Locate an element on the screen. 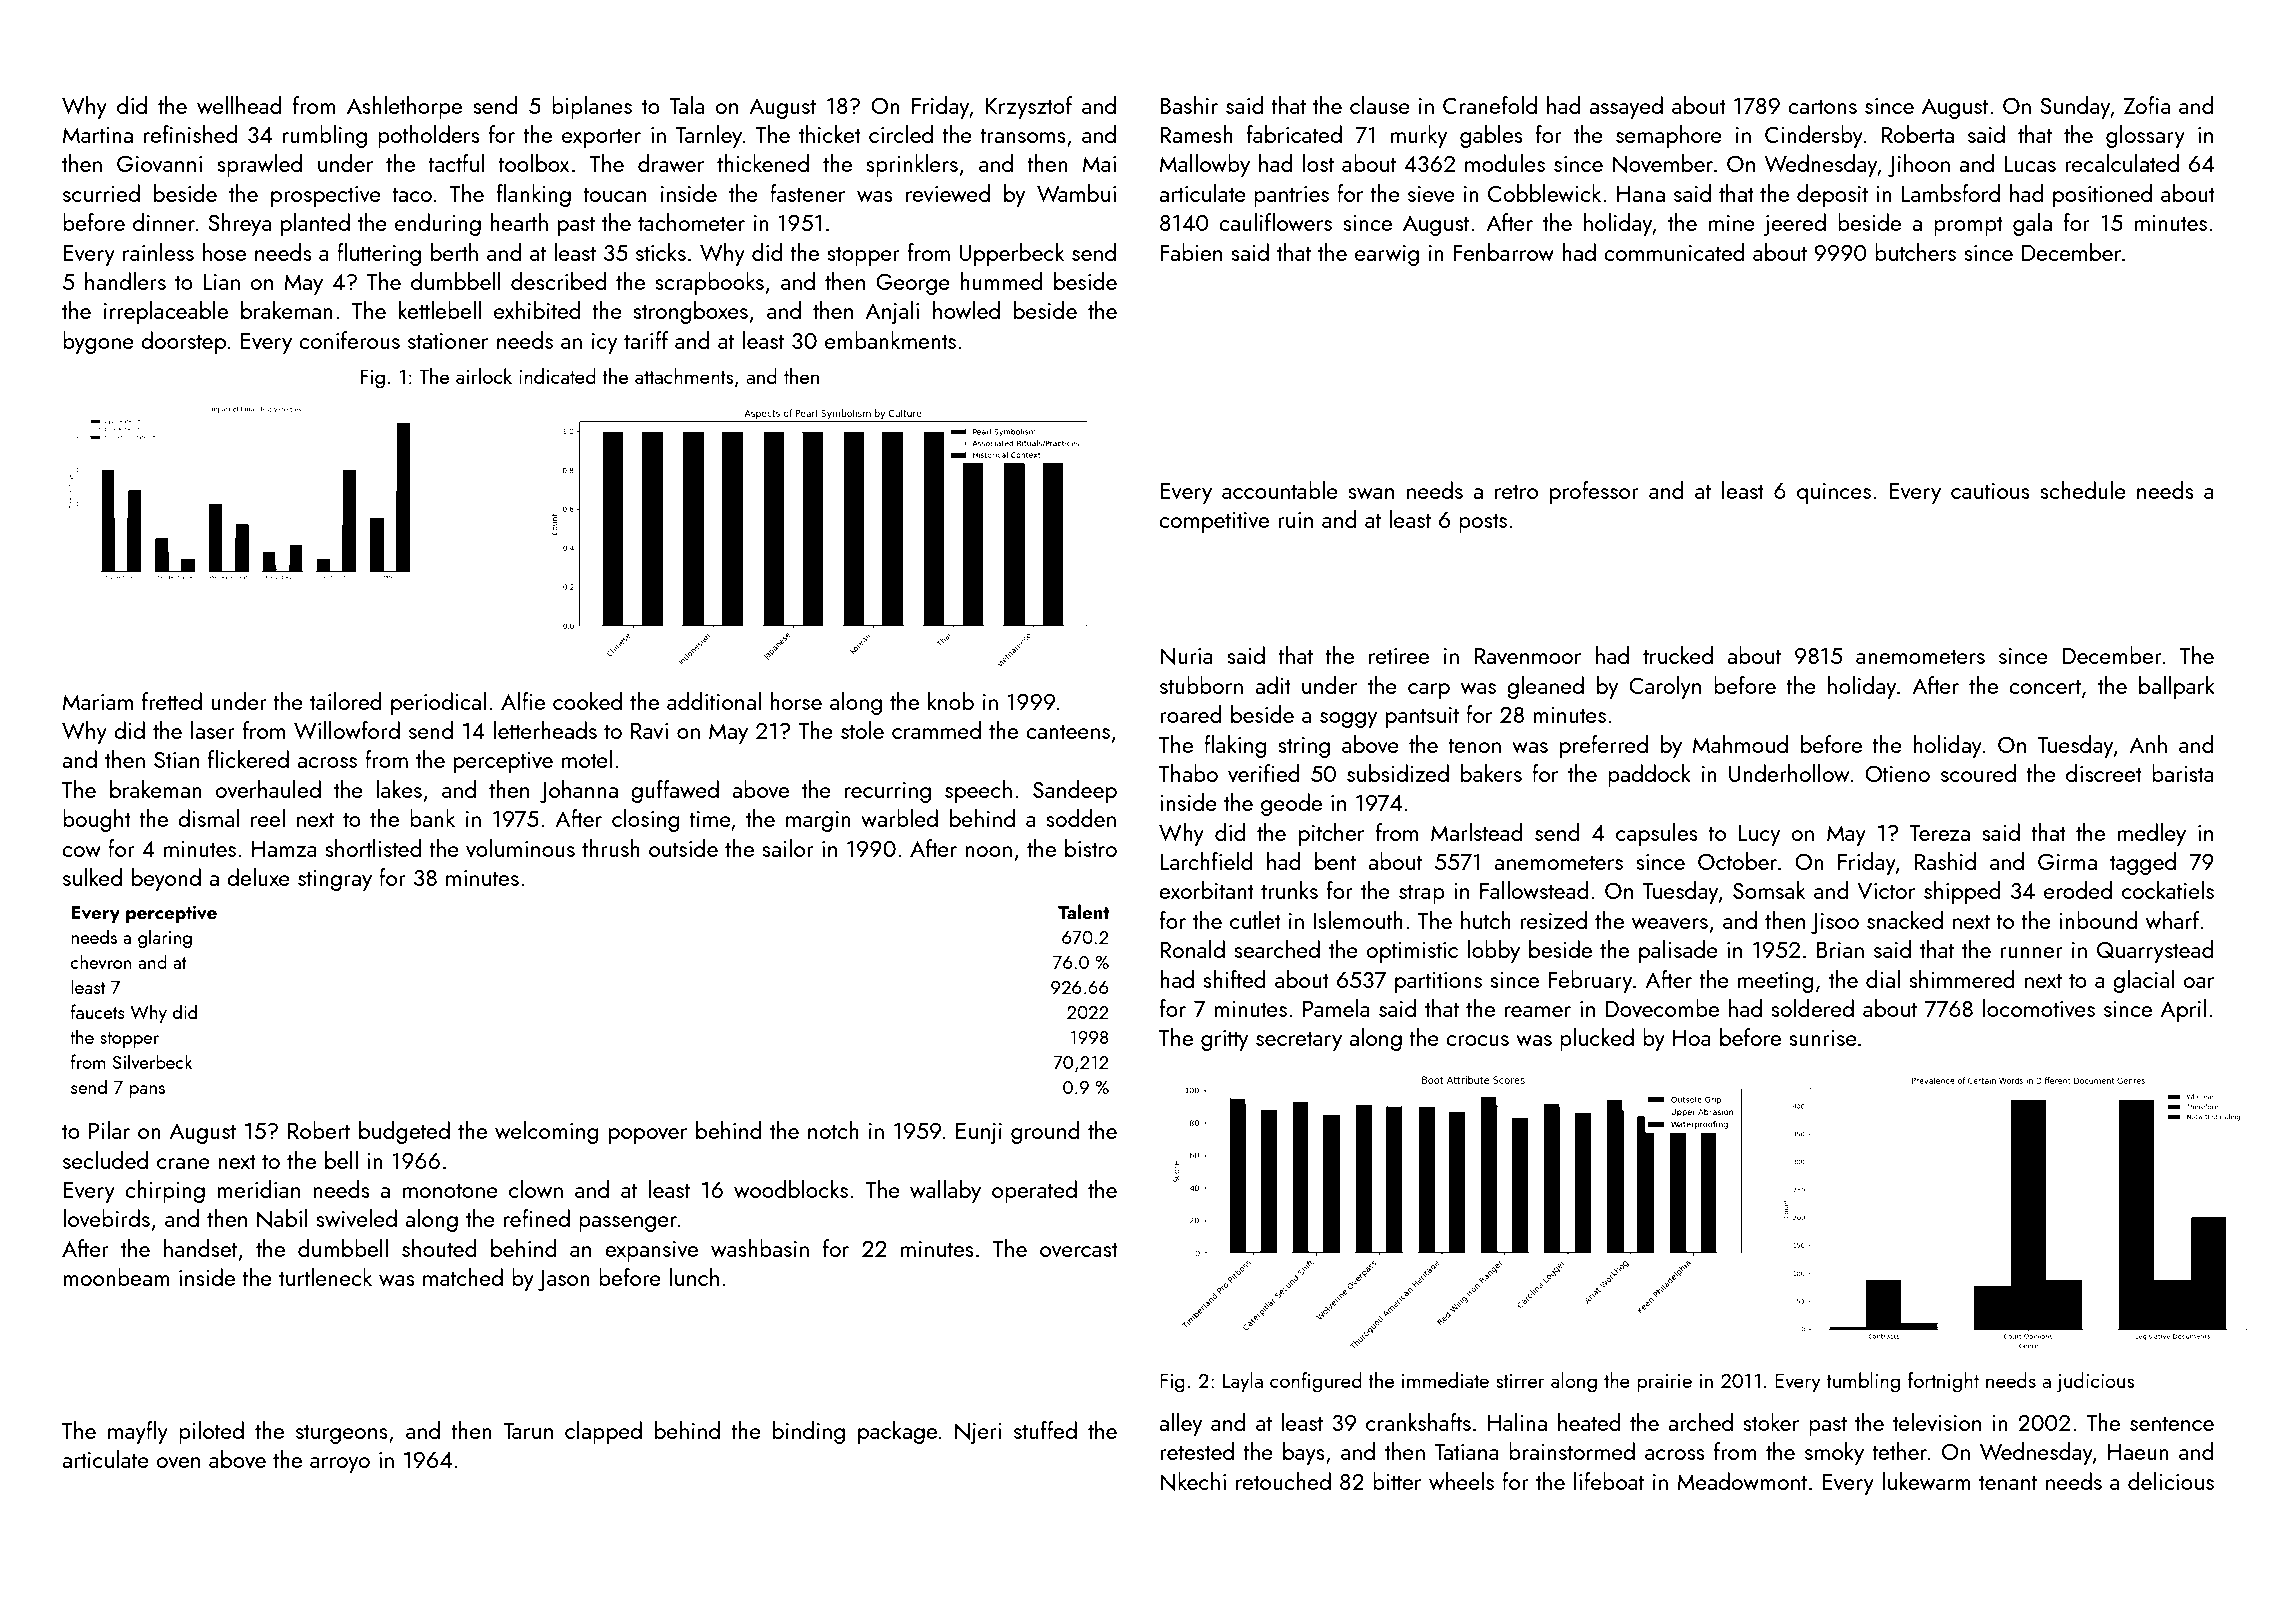 The width and height of the screenshot is (2277, 1610). Ashlethorpe is located at coordinates (404, 107).
